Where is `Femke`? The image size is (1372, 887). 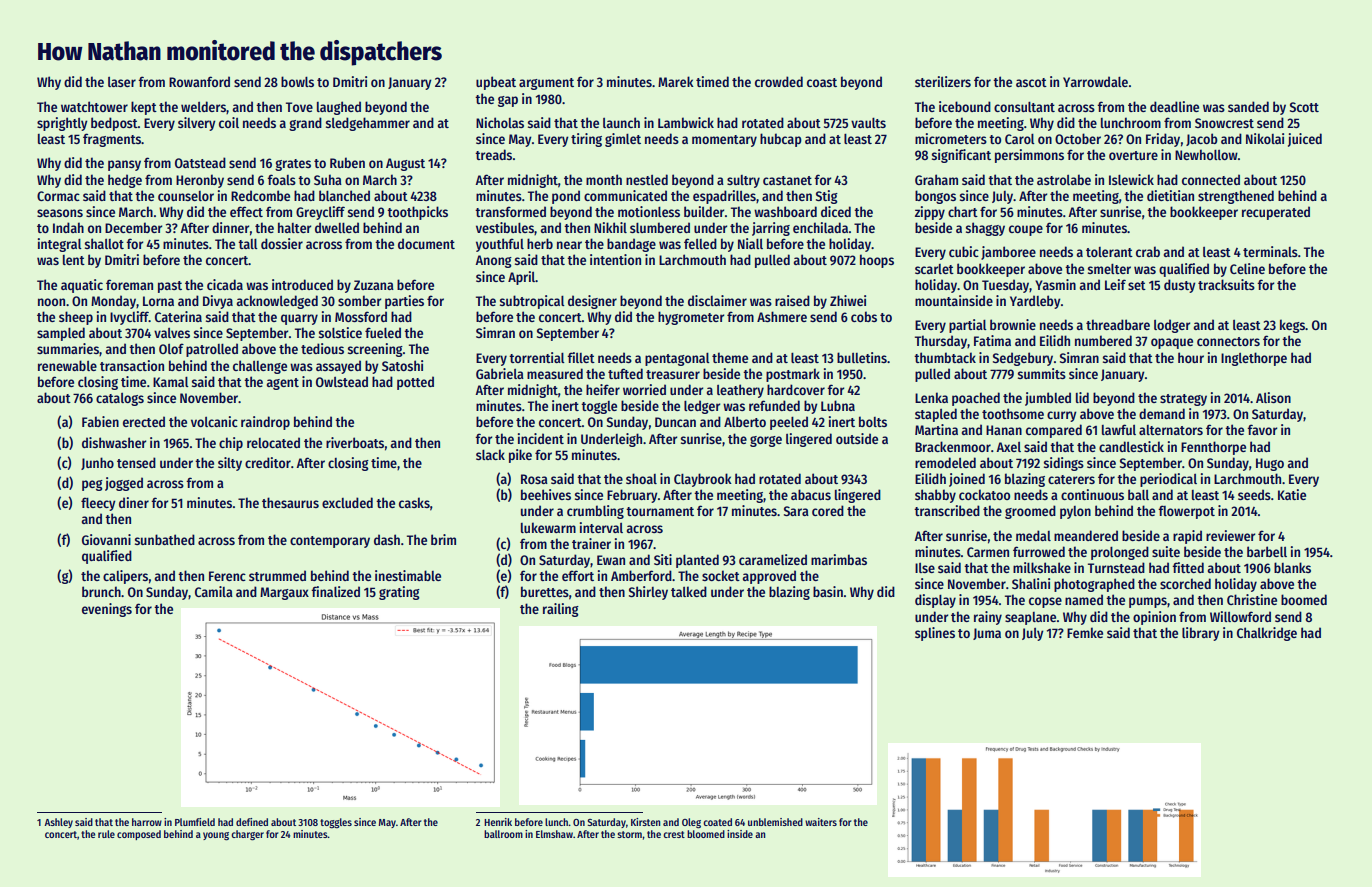
Femke is located at coordinates (1085, 632).
